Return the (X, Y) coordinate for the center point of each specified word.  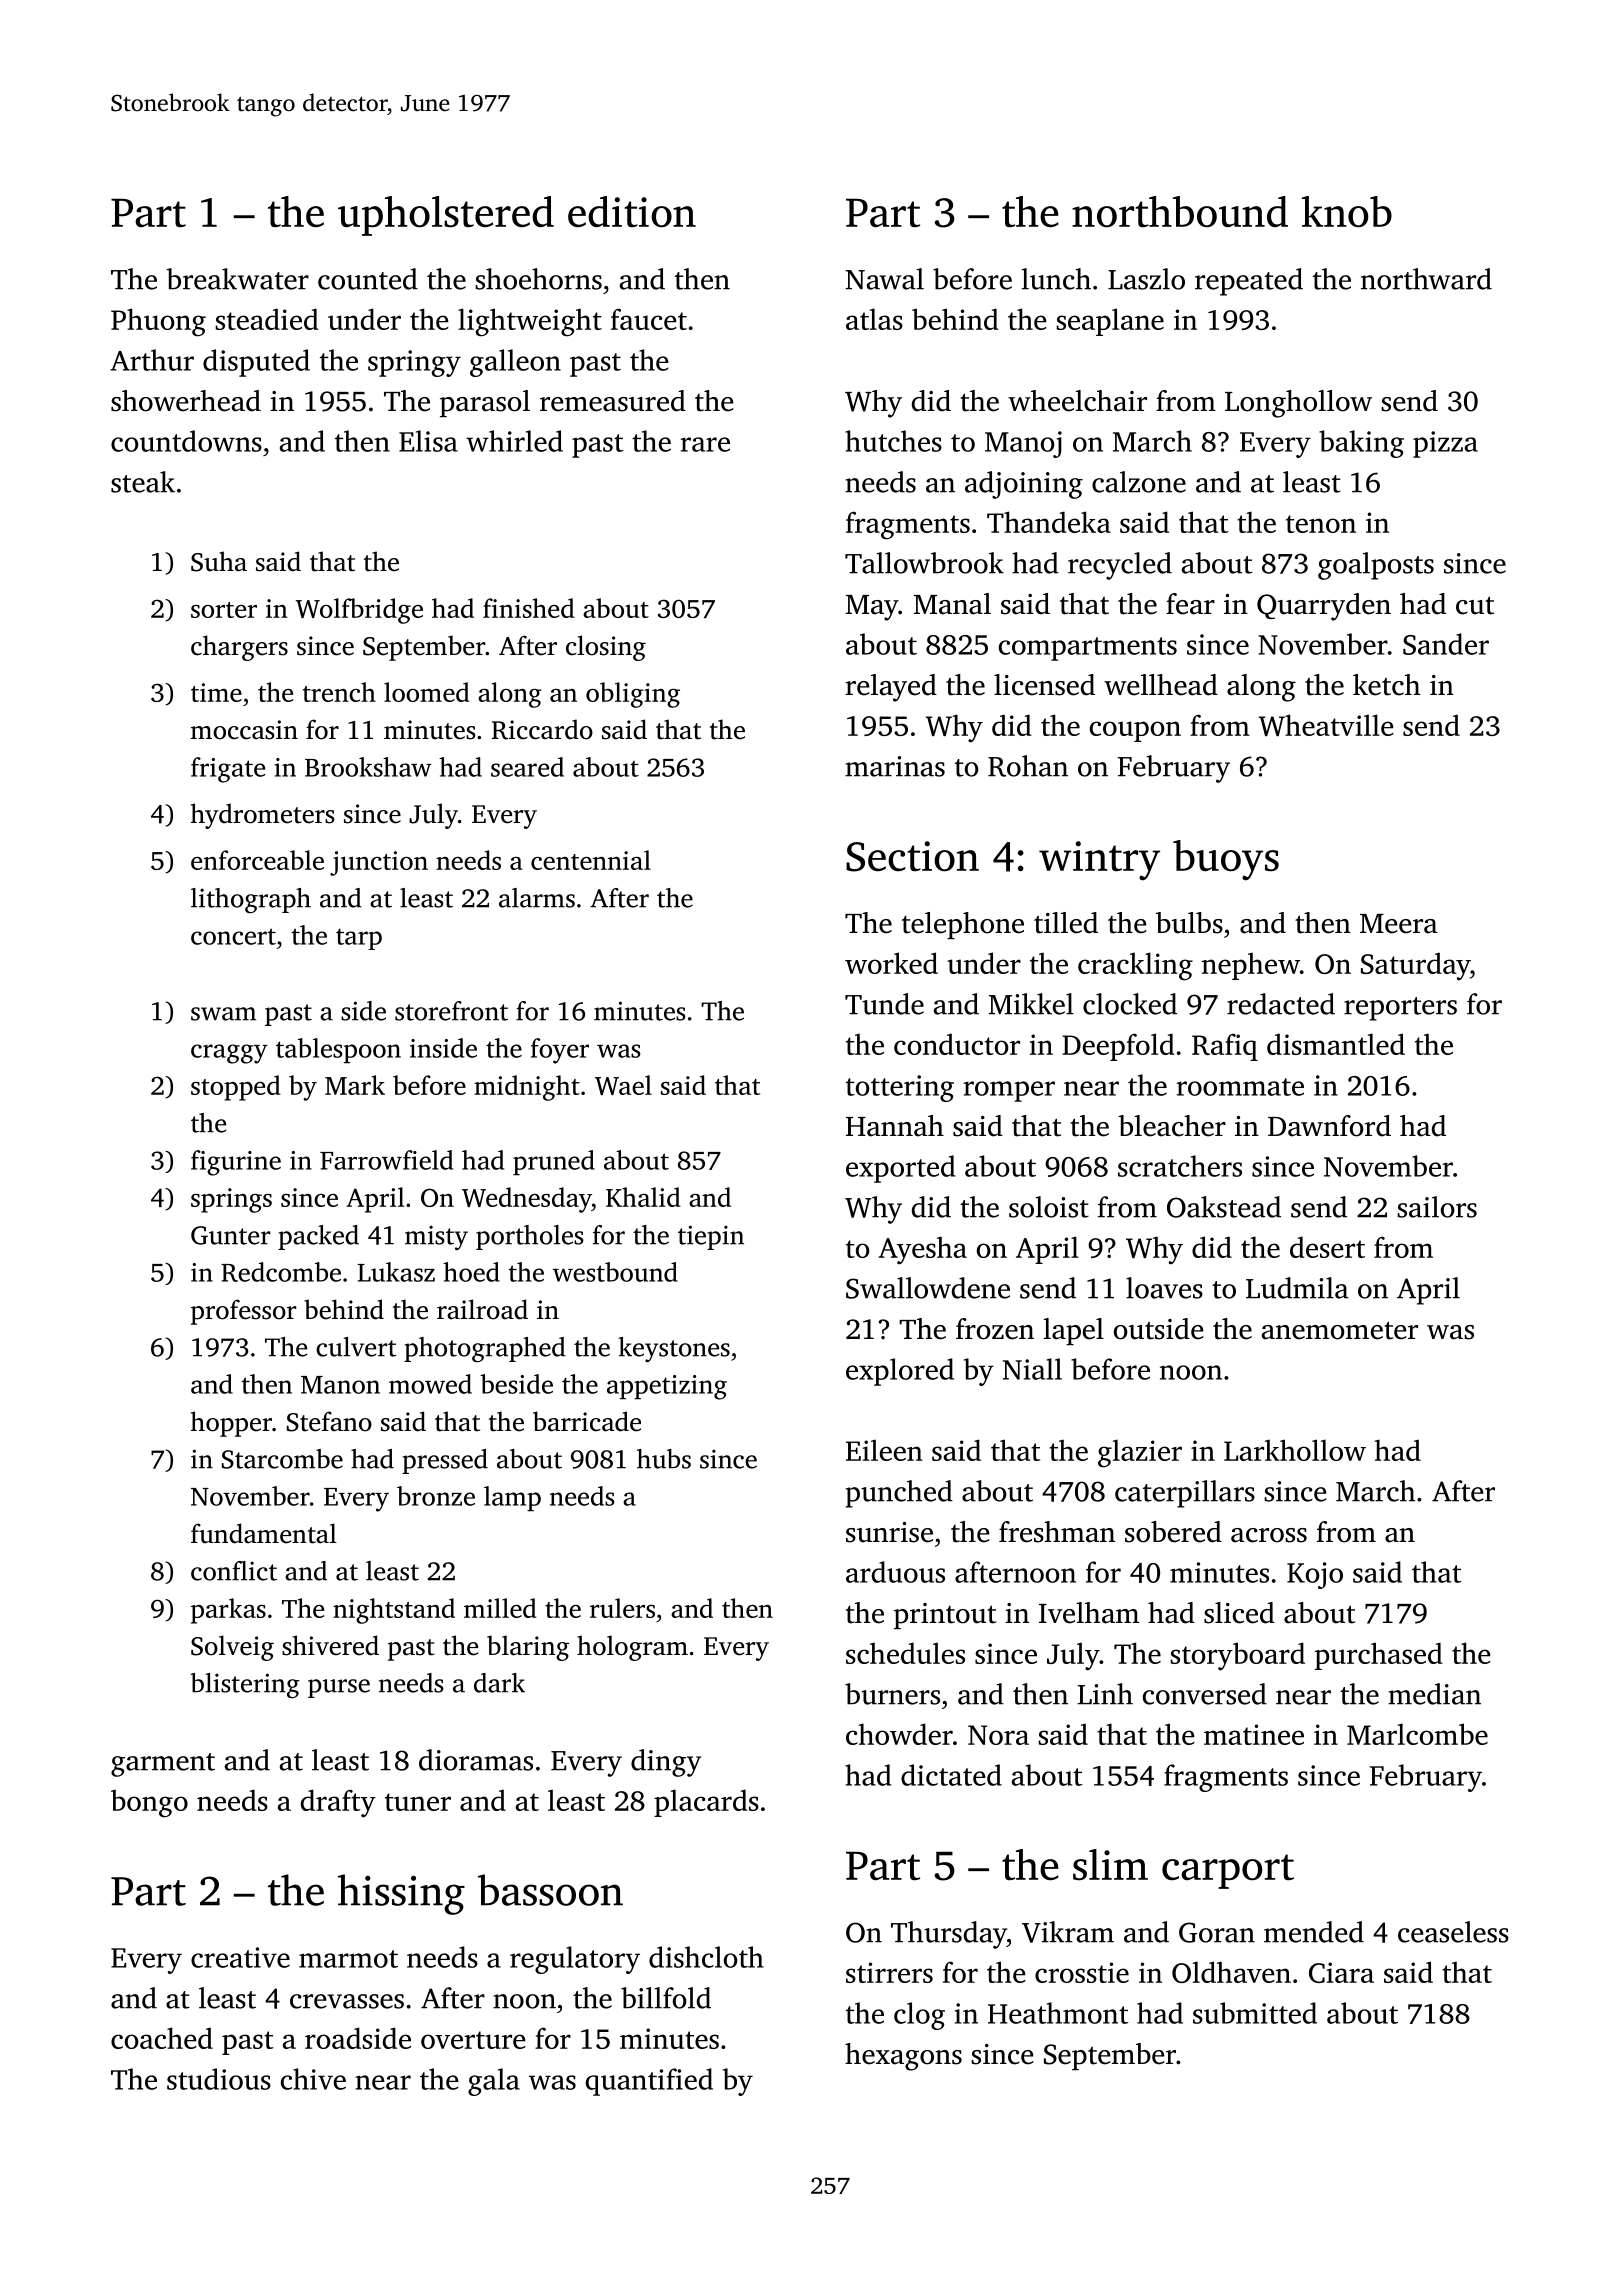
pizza (1445, 444)
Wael (623, 1085)
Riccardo (542, 729)
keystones (674, 1349)
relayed (891, 688)
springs (231, 1200)
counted (368, 279)
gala (494, 2082)
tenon (1321, 524)
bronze (436, 1496)
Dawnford (1329, 1126)
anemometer (1340, 1331)
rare (705, 444)
